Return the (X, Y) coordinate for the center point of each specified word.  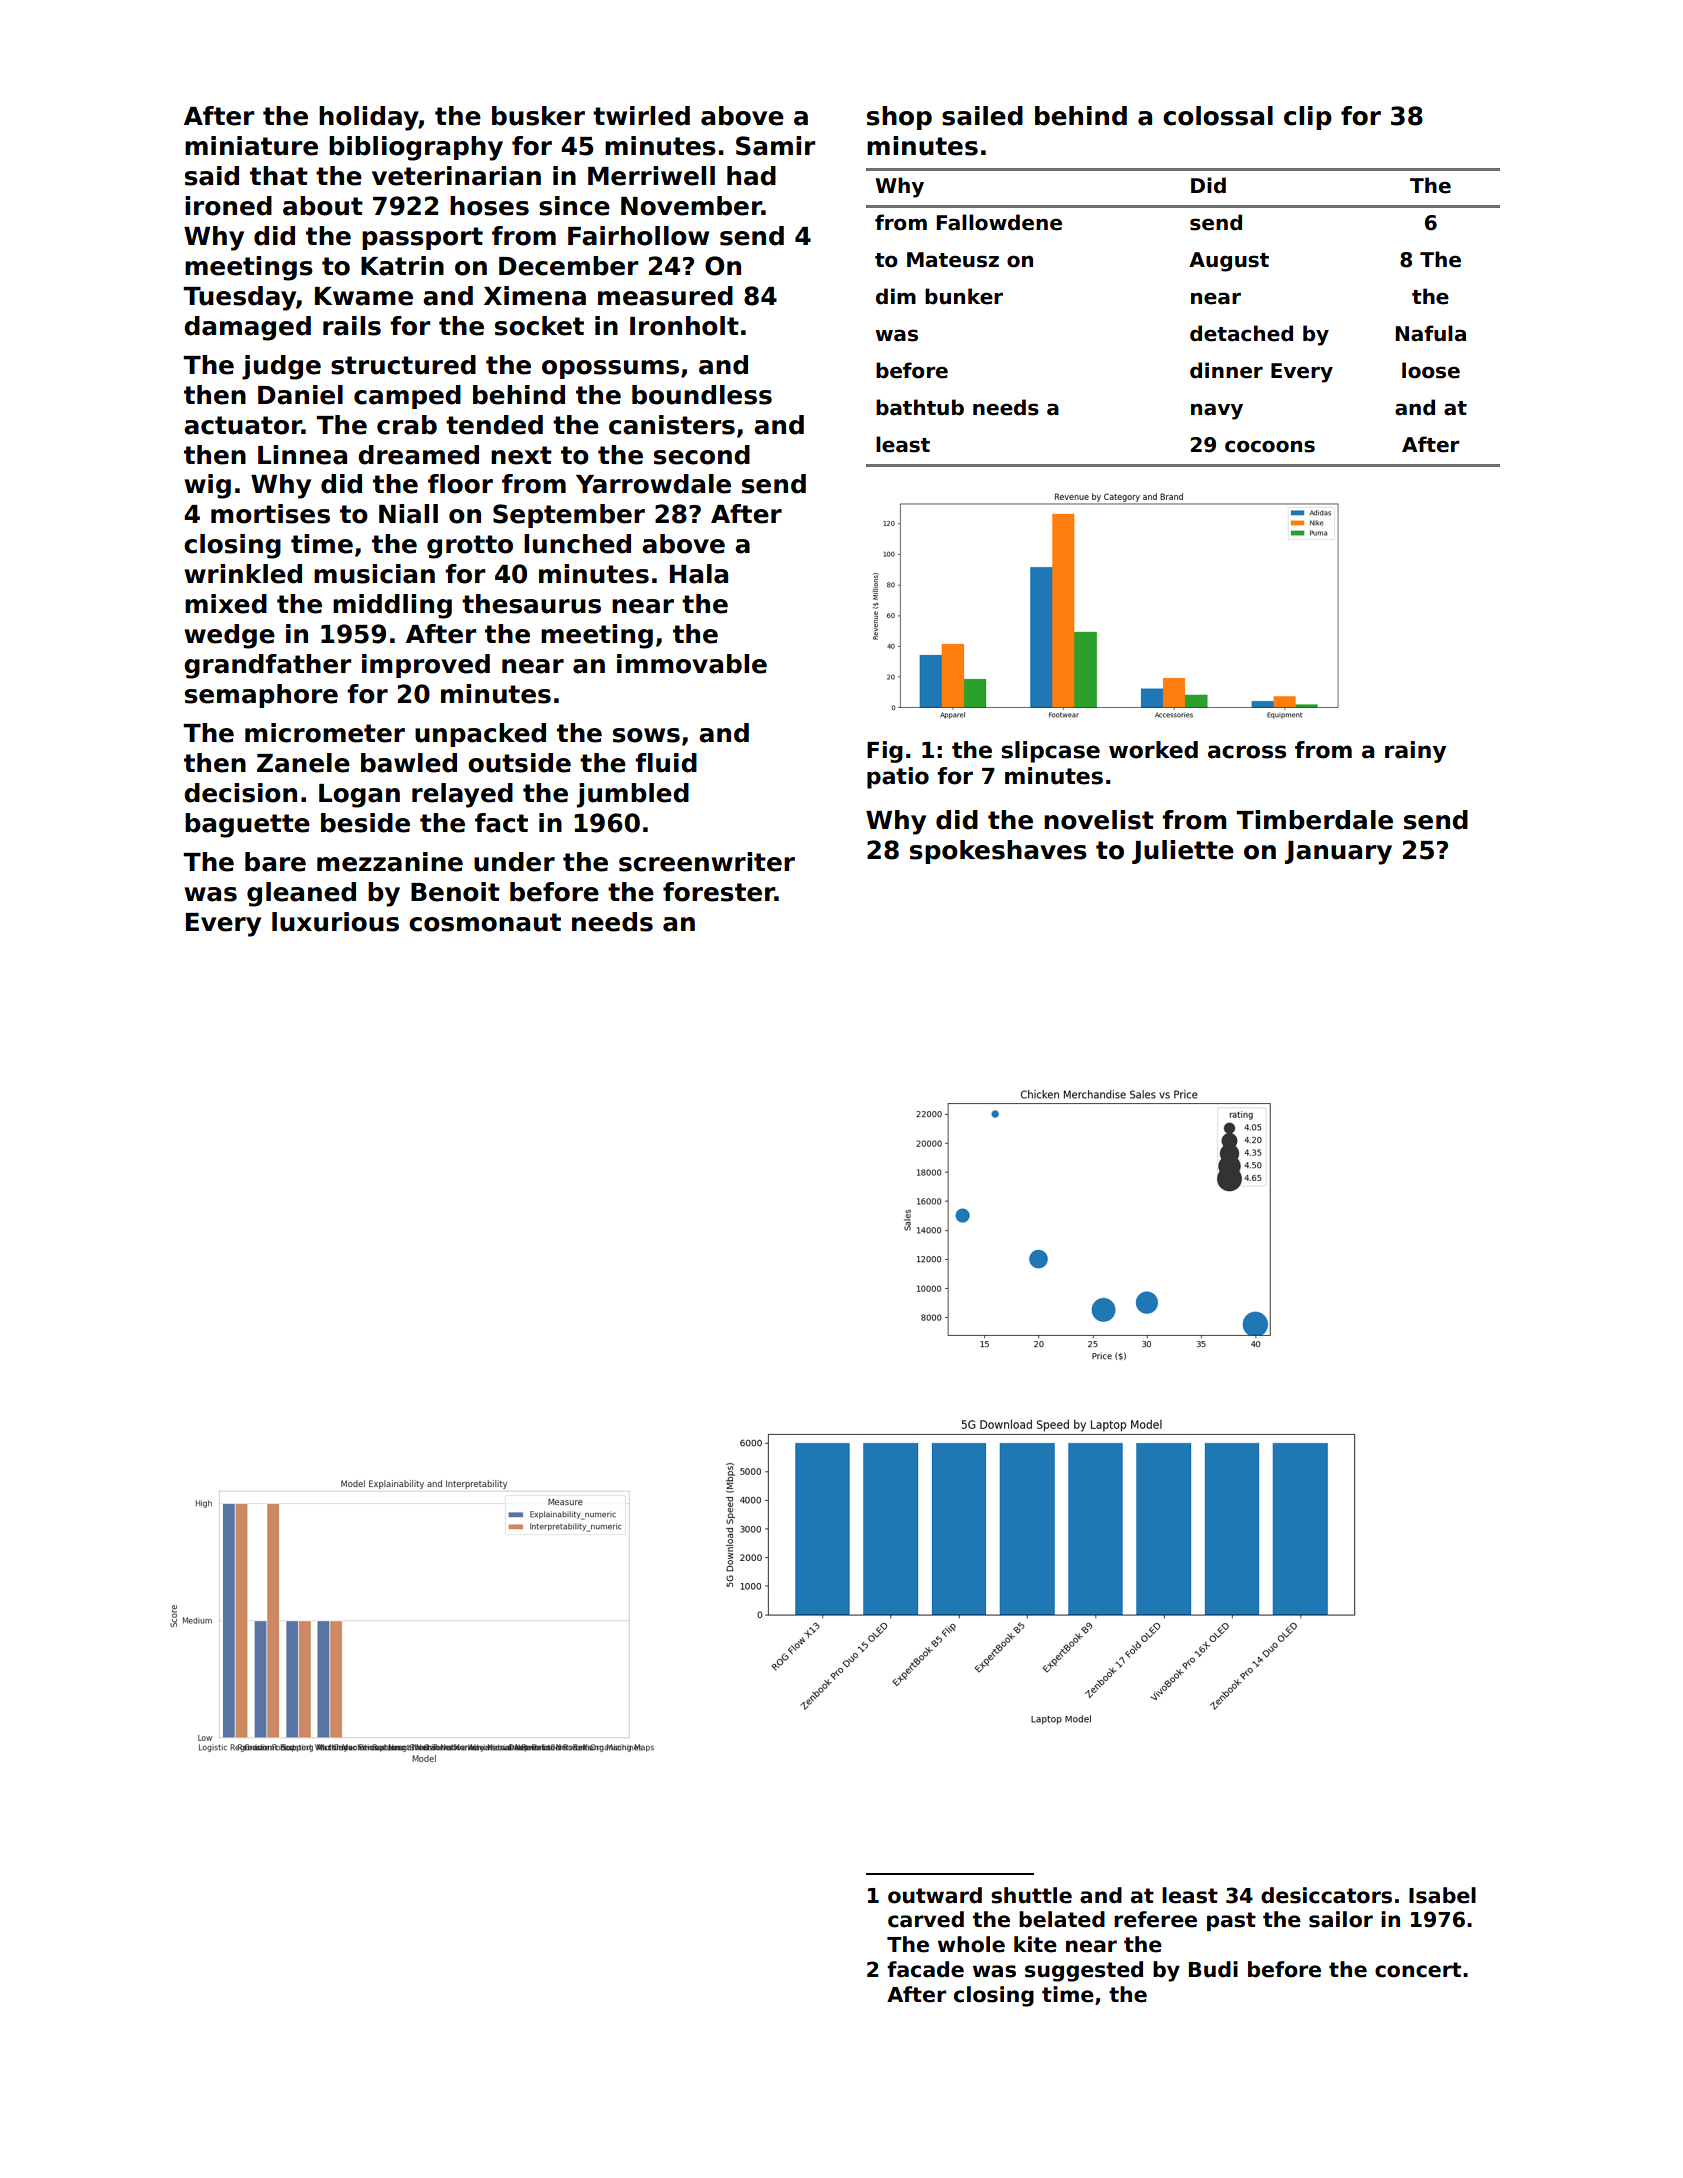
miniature (251, 146)
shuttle (1031, 1895)
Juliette (1183, 852)
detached (1241, 333)
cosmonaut (485, 922)
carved (926, 1919)
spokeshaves (998, 852)
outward (935, 1895)
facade (925, 1969)
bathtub (920, 407)
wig (207, 486)
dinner (1226, 370)
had (751, 176)
